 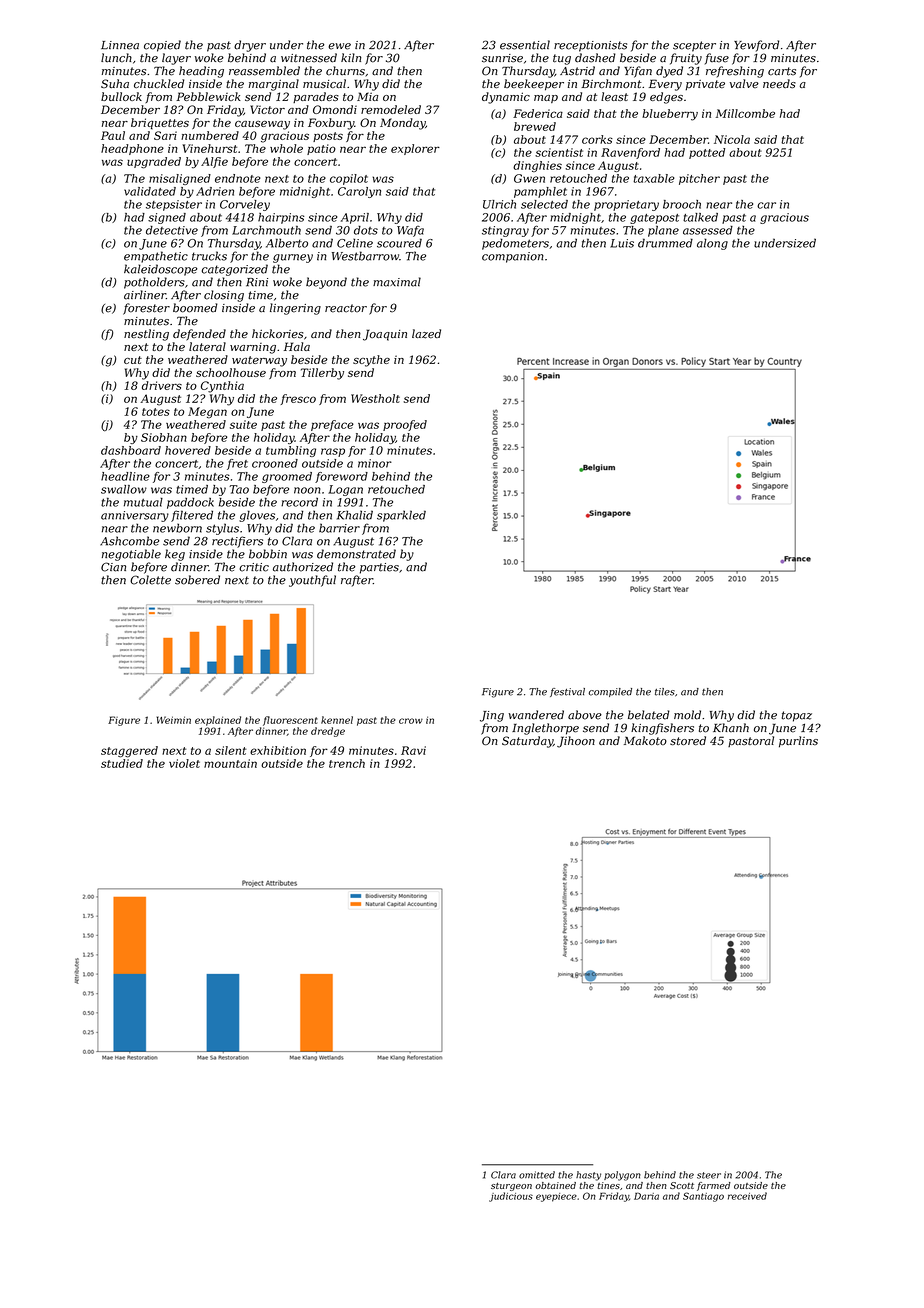 I want to click on Yifan, so click(x=638, y=72).
